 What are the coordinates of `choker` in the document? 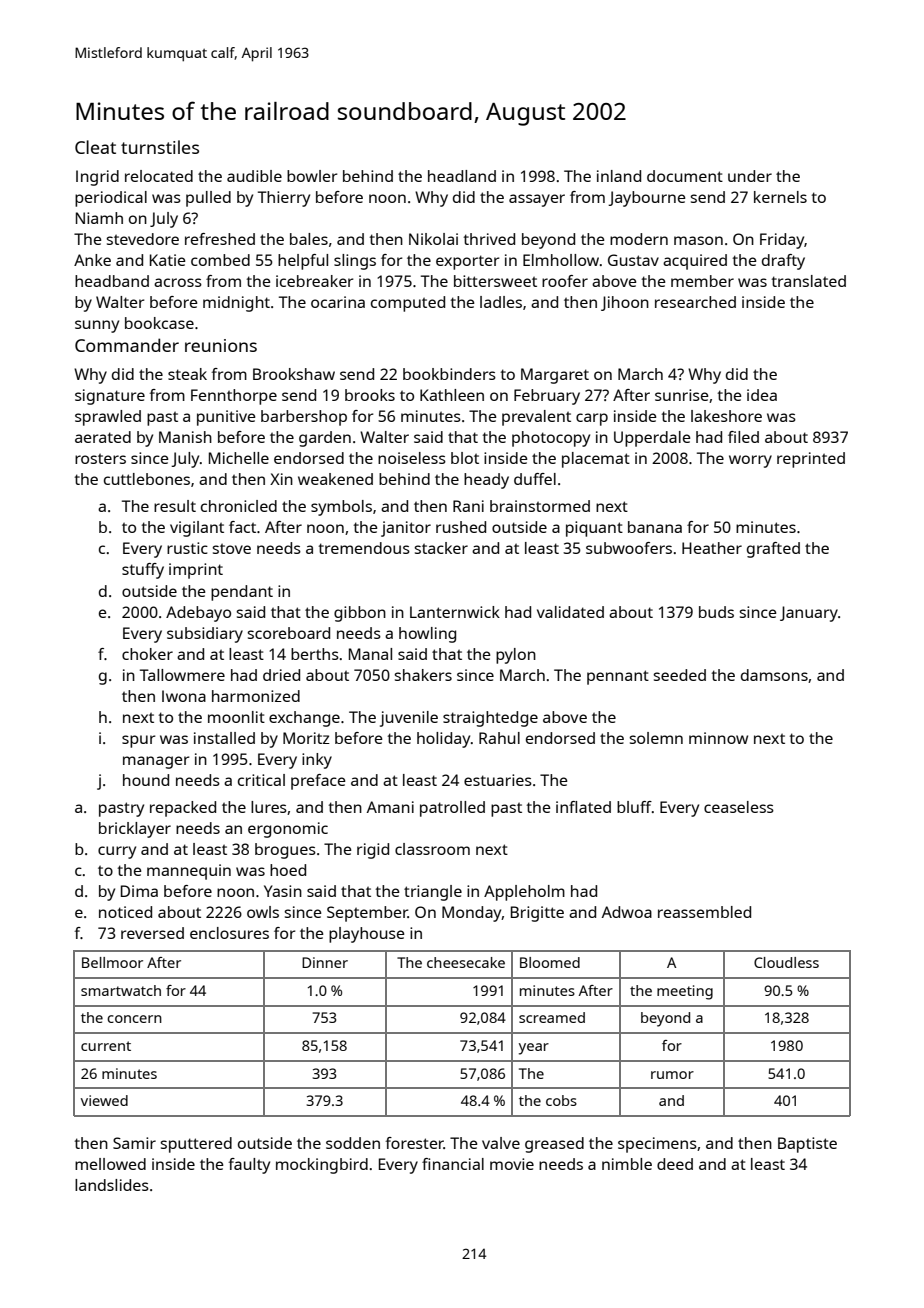 It's located at (147, 654).
